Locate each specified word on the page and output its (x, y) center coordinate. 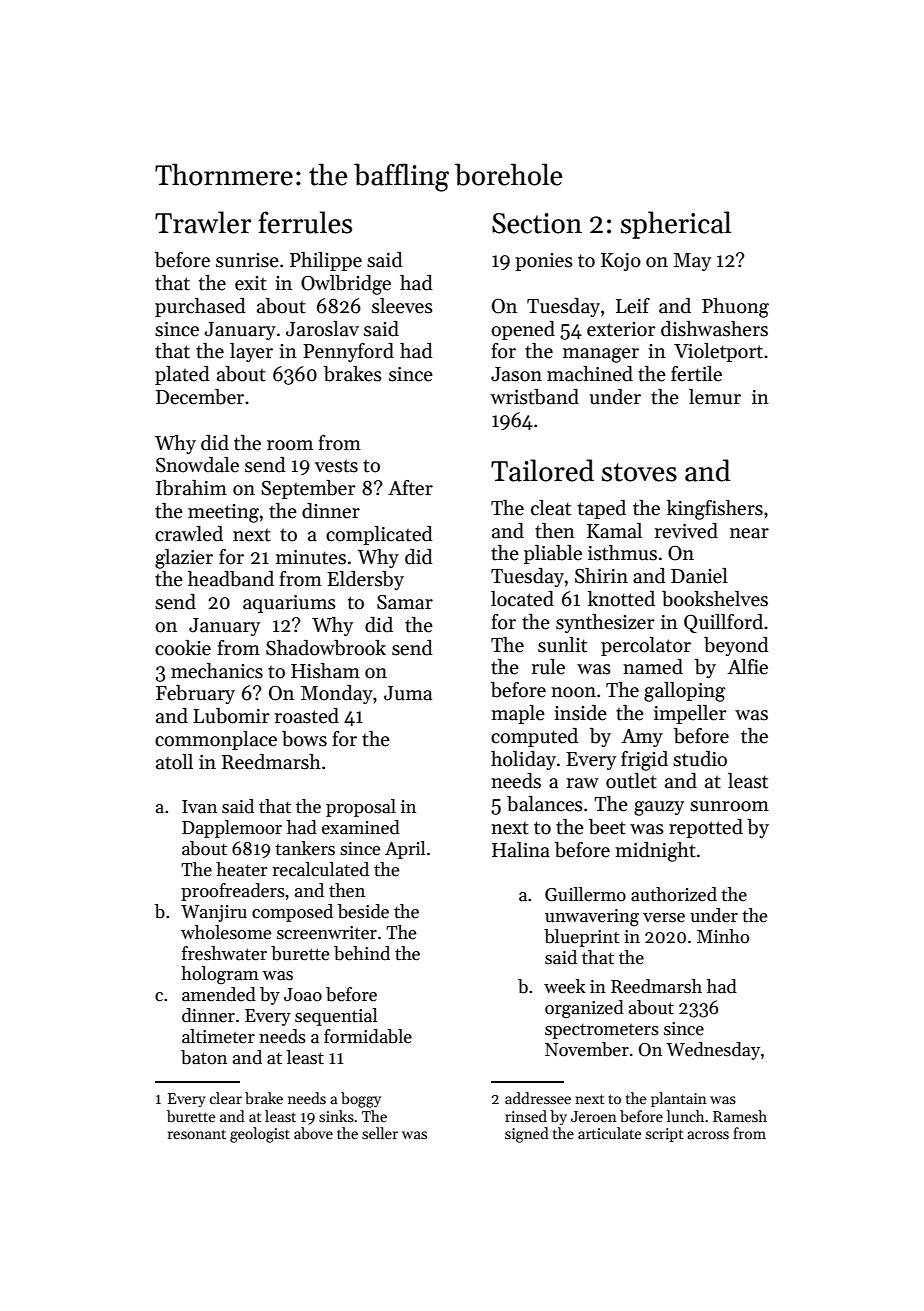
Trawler (203, 222)
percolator (646, 646)
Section (537, 223)
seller (380, 1133)
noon (573, 692)
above (313, 1133)
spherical (676, 225)
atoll (174, 762)
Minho (723, 936)
